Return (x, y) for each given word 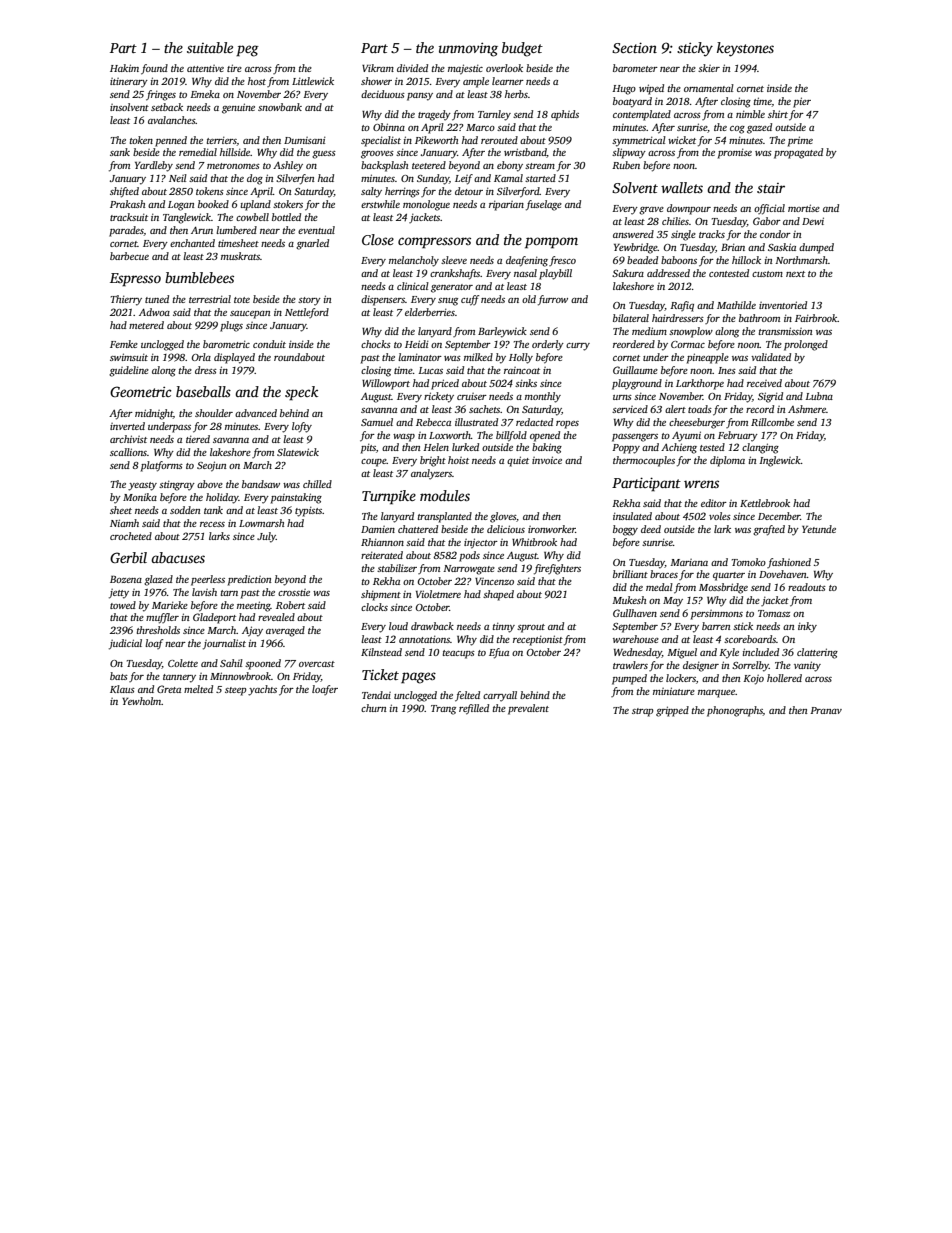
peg (247, 51)
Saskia (782, 247)
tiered (198, 439)
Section (634, 47)
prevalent (528, 709)
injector (481, 543)
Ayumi (686, 436)
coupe (374, 463)
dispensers (383, 300)
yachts (262, 690)
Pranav (826, 710)
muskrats (240, 256)
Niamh (124, 523)
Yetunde (819, 529)
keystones (745, 49)
